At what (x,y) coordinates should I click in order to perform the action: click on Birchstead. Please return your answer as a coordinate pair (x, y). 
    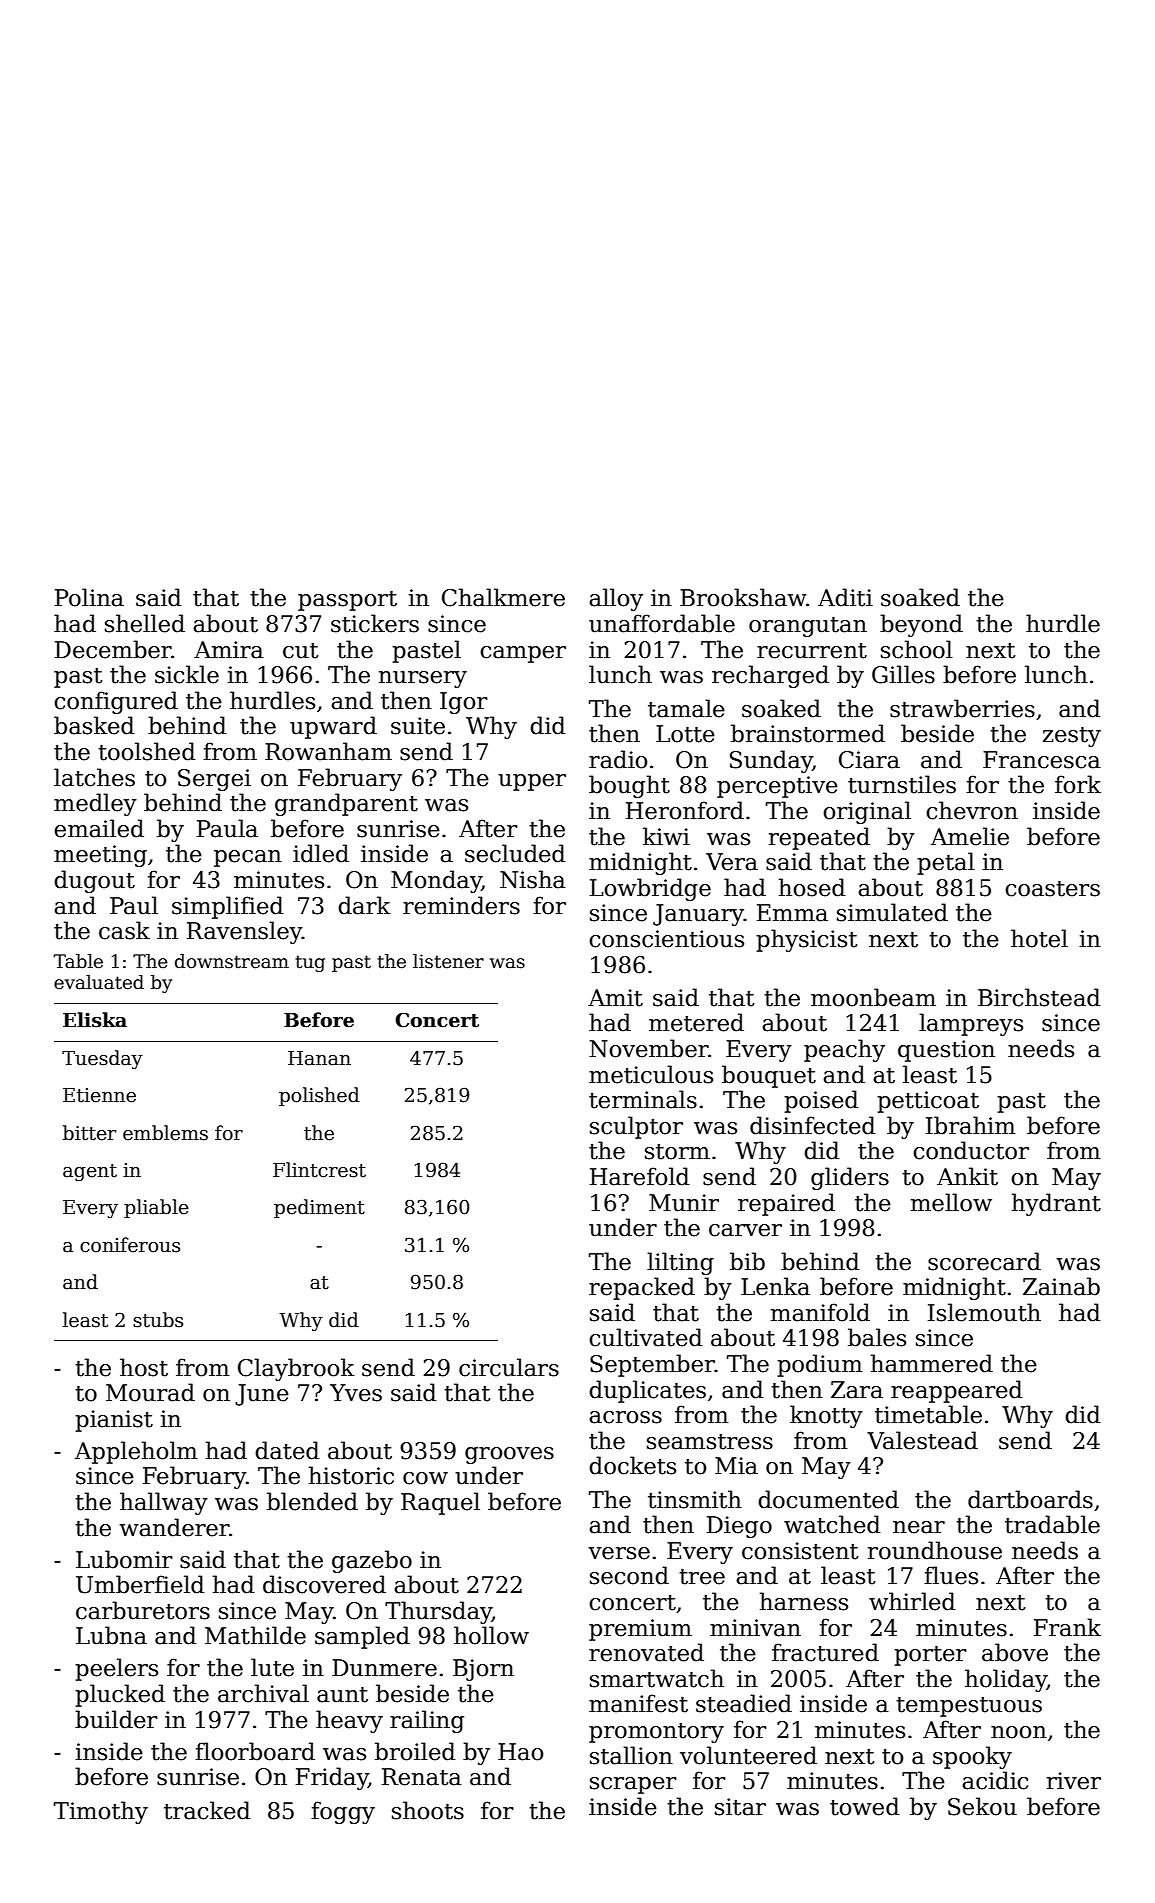
    Looking at the image, I should click on (1039, 997).
